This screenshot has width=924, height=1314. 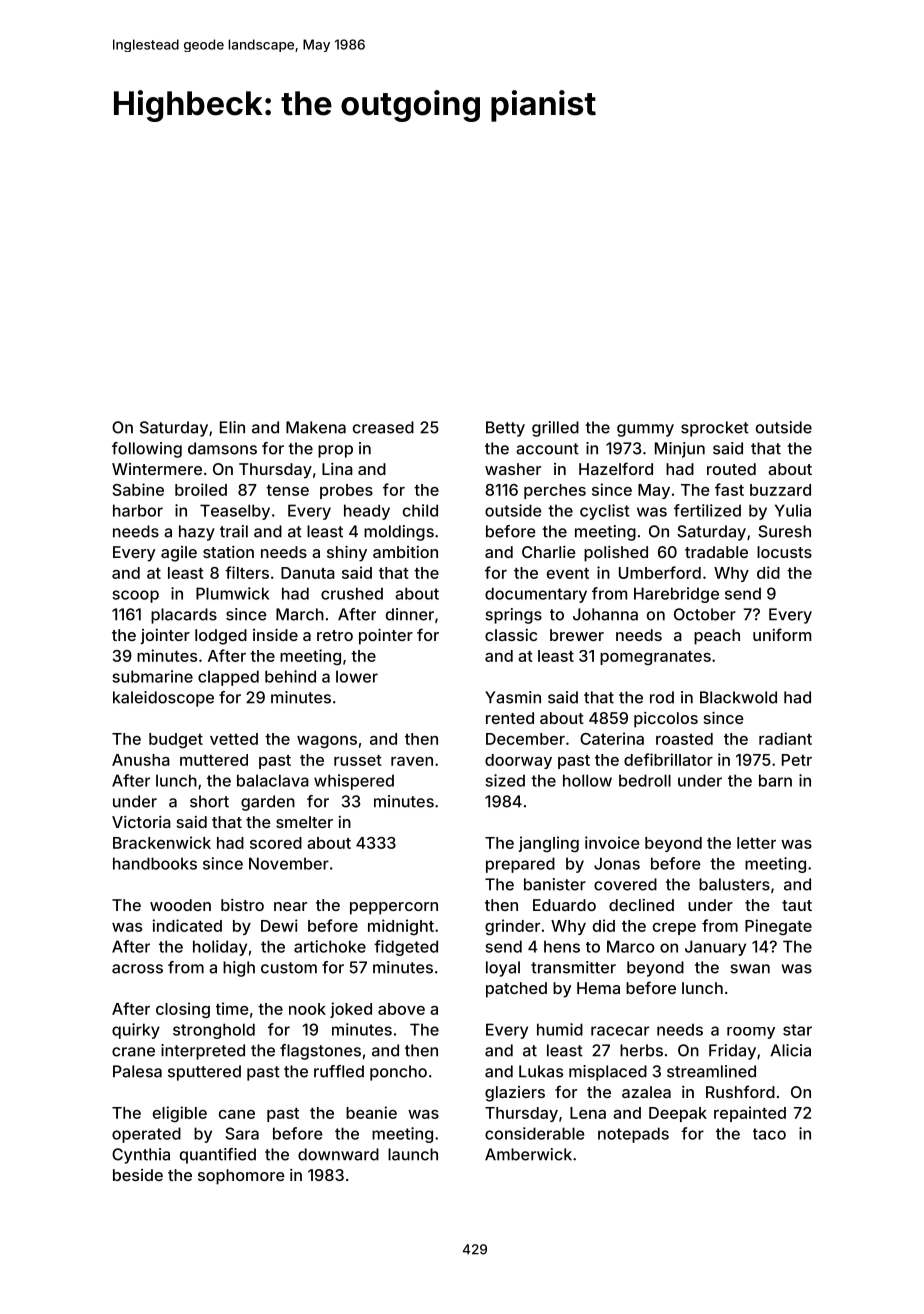 I want to click on raven, so click(x=412, y=761).
